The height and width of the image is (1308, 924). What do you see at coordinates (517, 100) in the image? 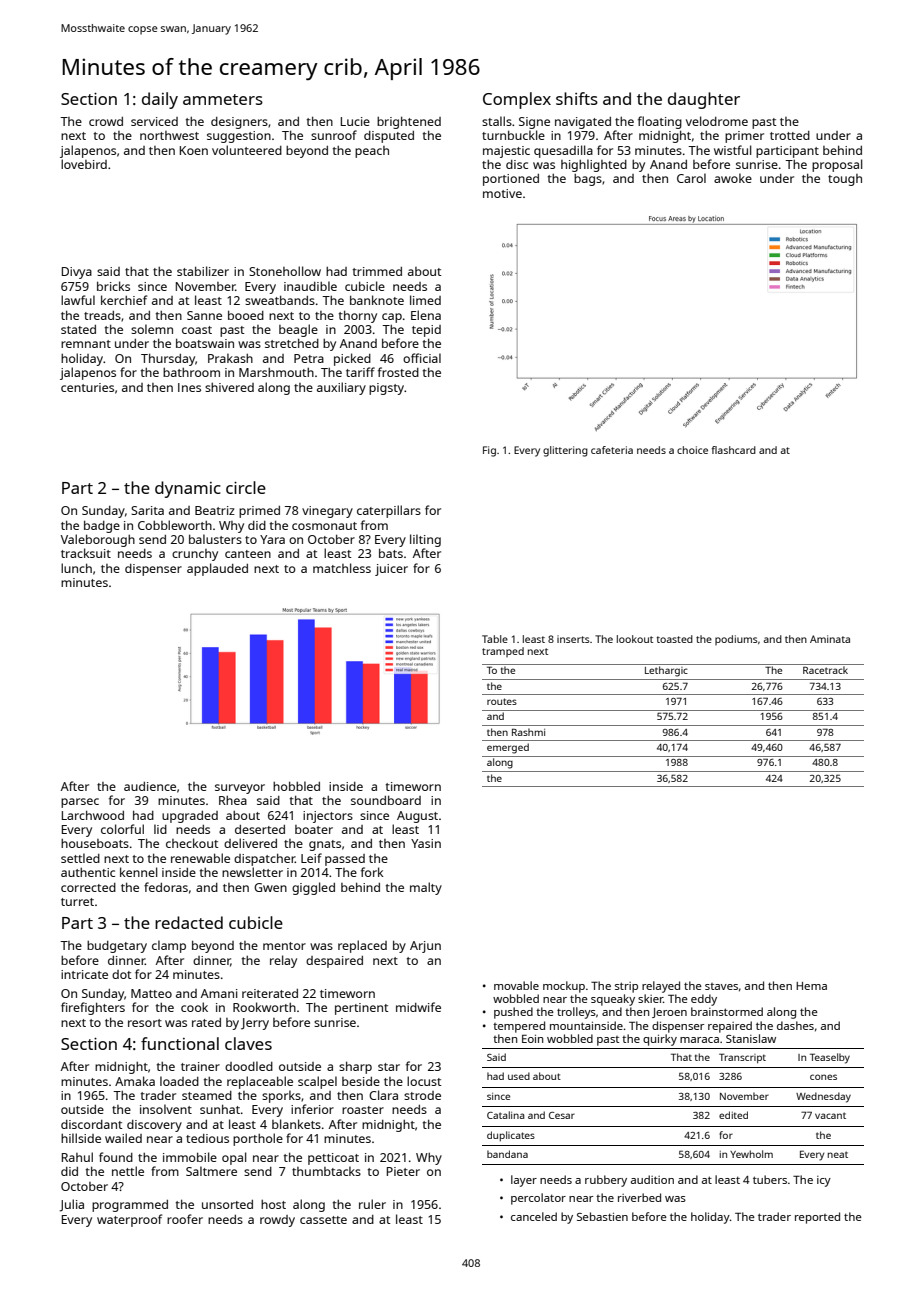
I see `Complex` at bounding box center [517, 100].
